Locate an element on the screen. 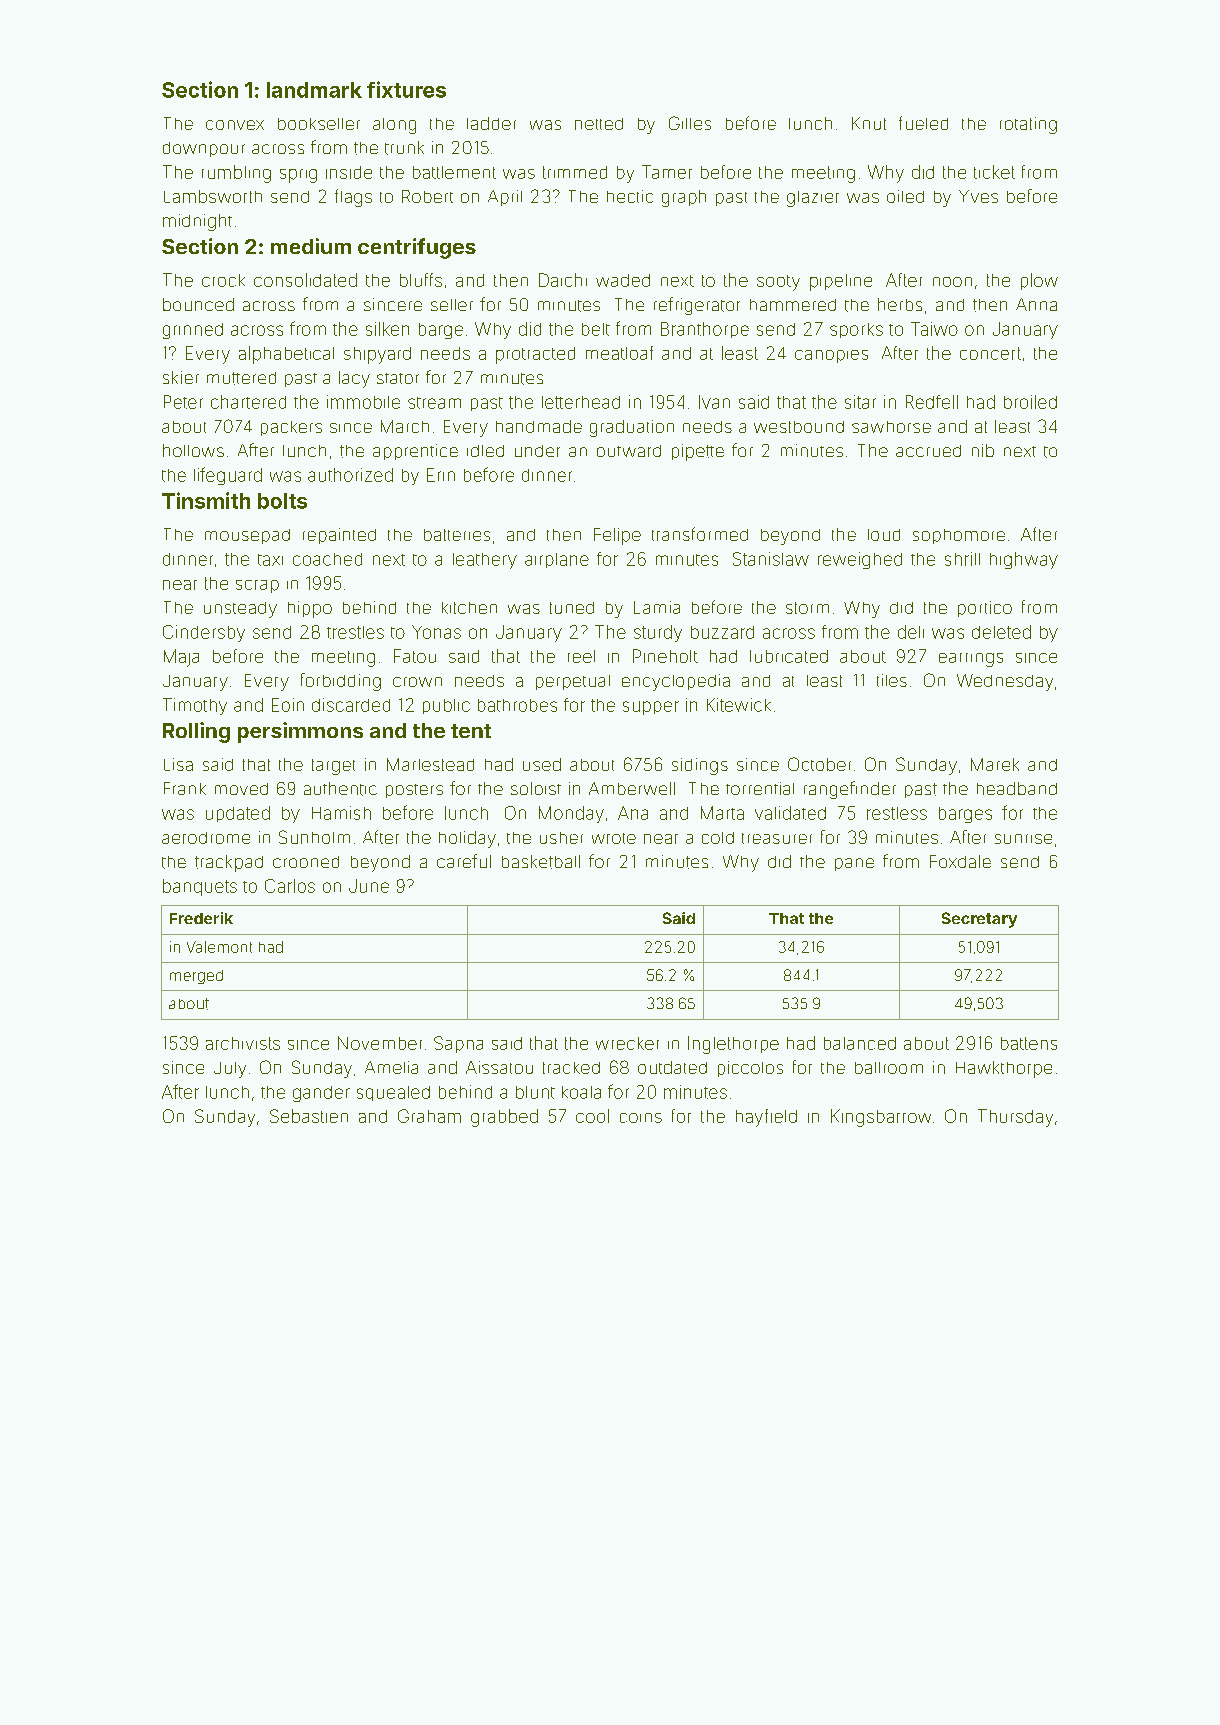 This screenshot has width=1220, height=1725. fueled is located at coordinates (923, 123).
